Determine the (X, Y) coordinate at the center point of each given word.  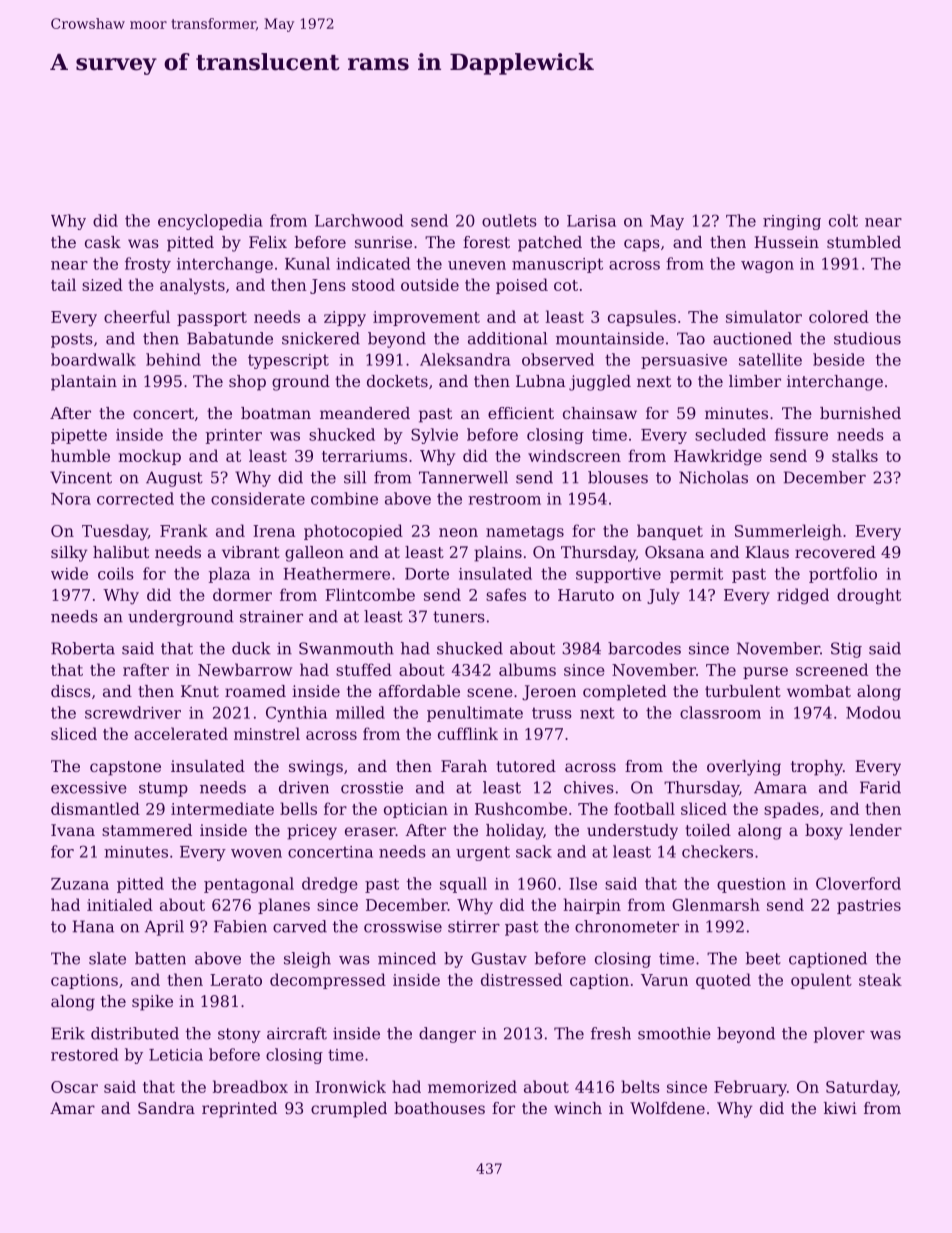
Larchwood (359, 220)
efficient (521, 413)
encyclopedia (210, 222)
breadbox (250, 1086)
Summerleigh (788, 532)
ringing (792, 222)
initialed (120, 904)
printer (234, 436)
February (750, 1088)
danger (447, 1035)
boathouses (439, 1108)
